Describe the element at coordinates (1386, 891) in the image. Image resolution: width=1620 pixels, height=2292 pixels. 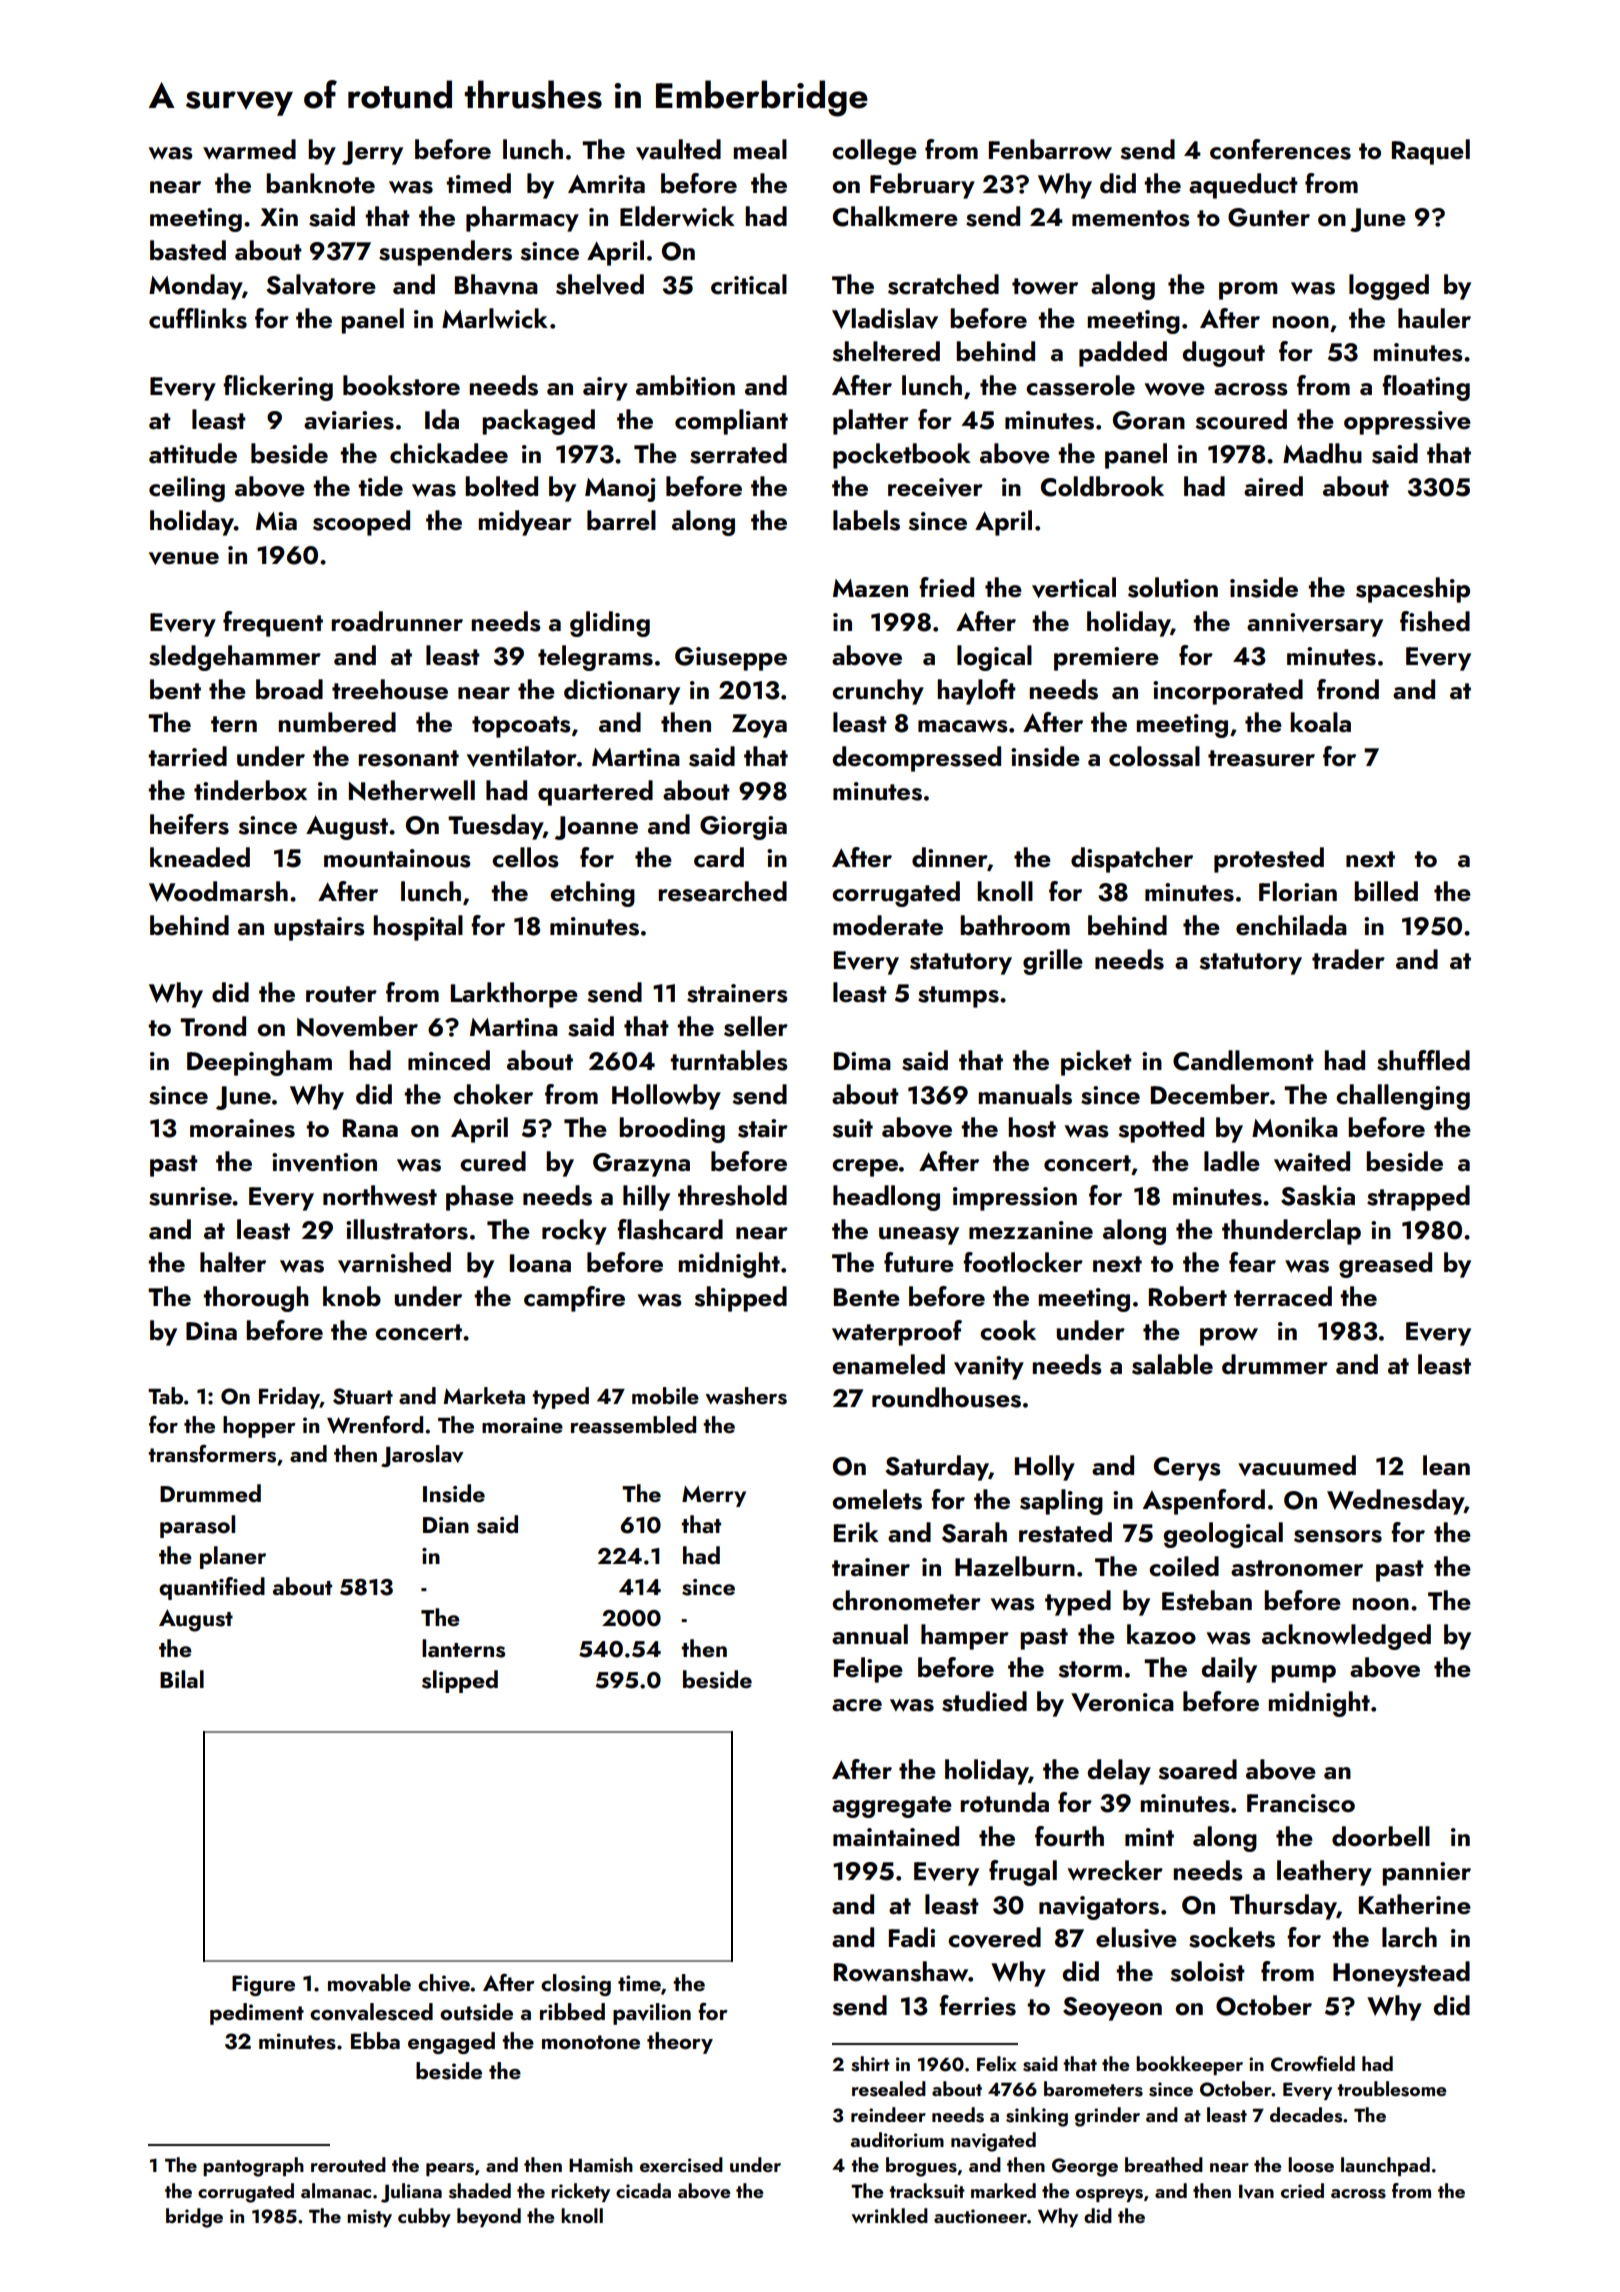
I see `billed` at that location.
